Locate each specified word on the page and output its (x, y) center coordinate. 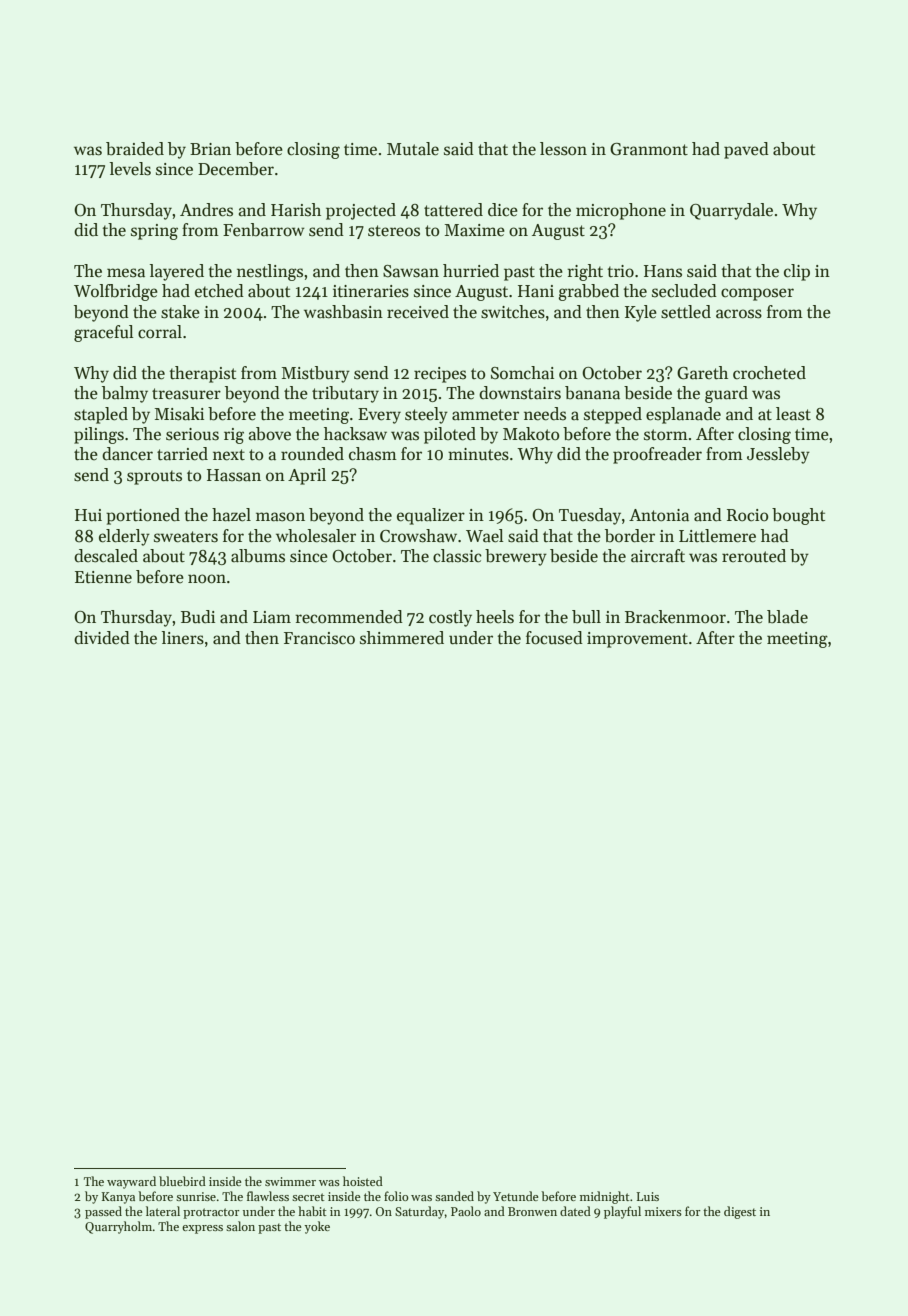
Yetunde (516, 1196)
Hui (88, 515)
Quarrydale (731, 211)
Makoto (531, 434)
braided (135, 149)
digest (740, 1212)
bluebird (182, 1181)
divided (102, 638)
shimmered (402, 638)
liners (183, 638)
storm (666, 435)
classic (457, 556)
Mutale (413, 149)
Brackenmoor (675, 617)
